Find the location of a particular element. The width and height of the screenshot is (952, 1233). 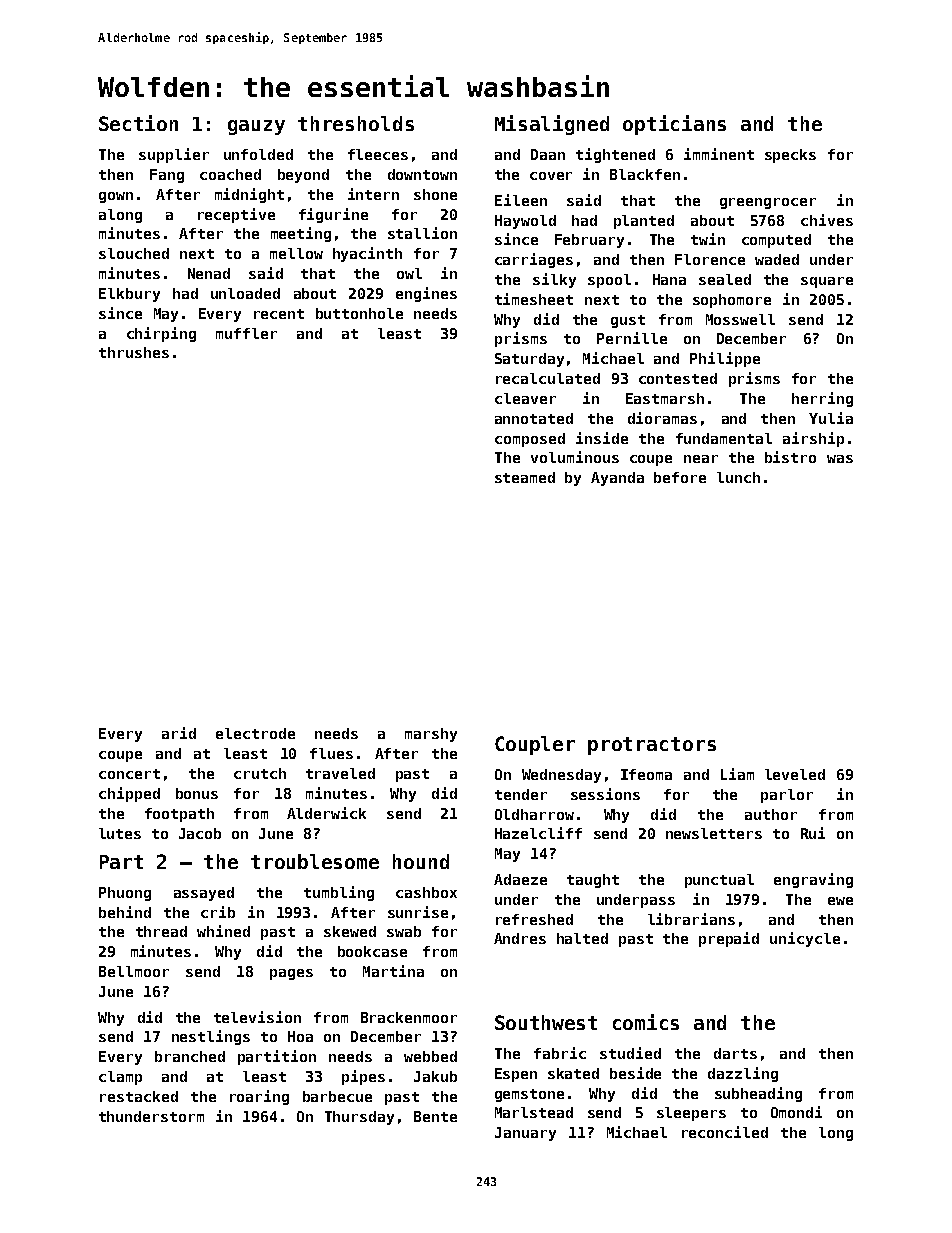

thresholds is located at coordinates (356, 123).
